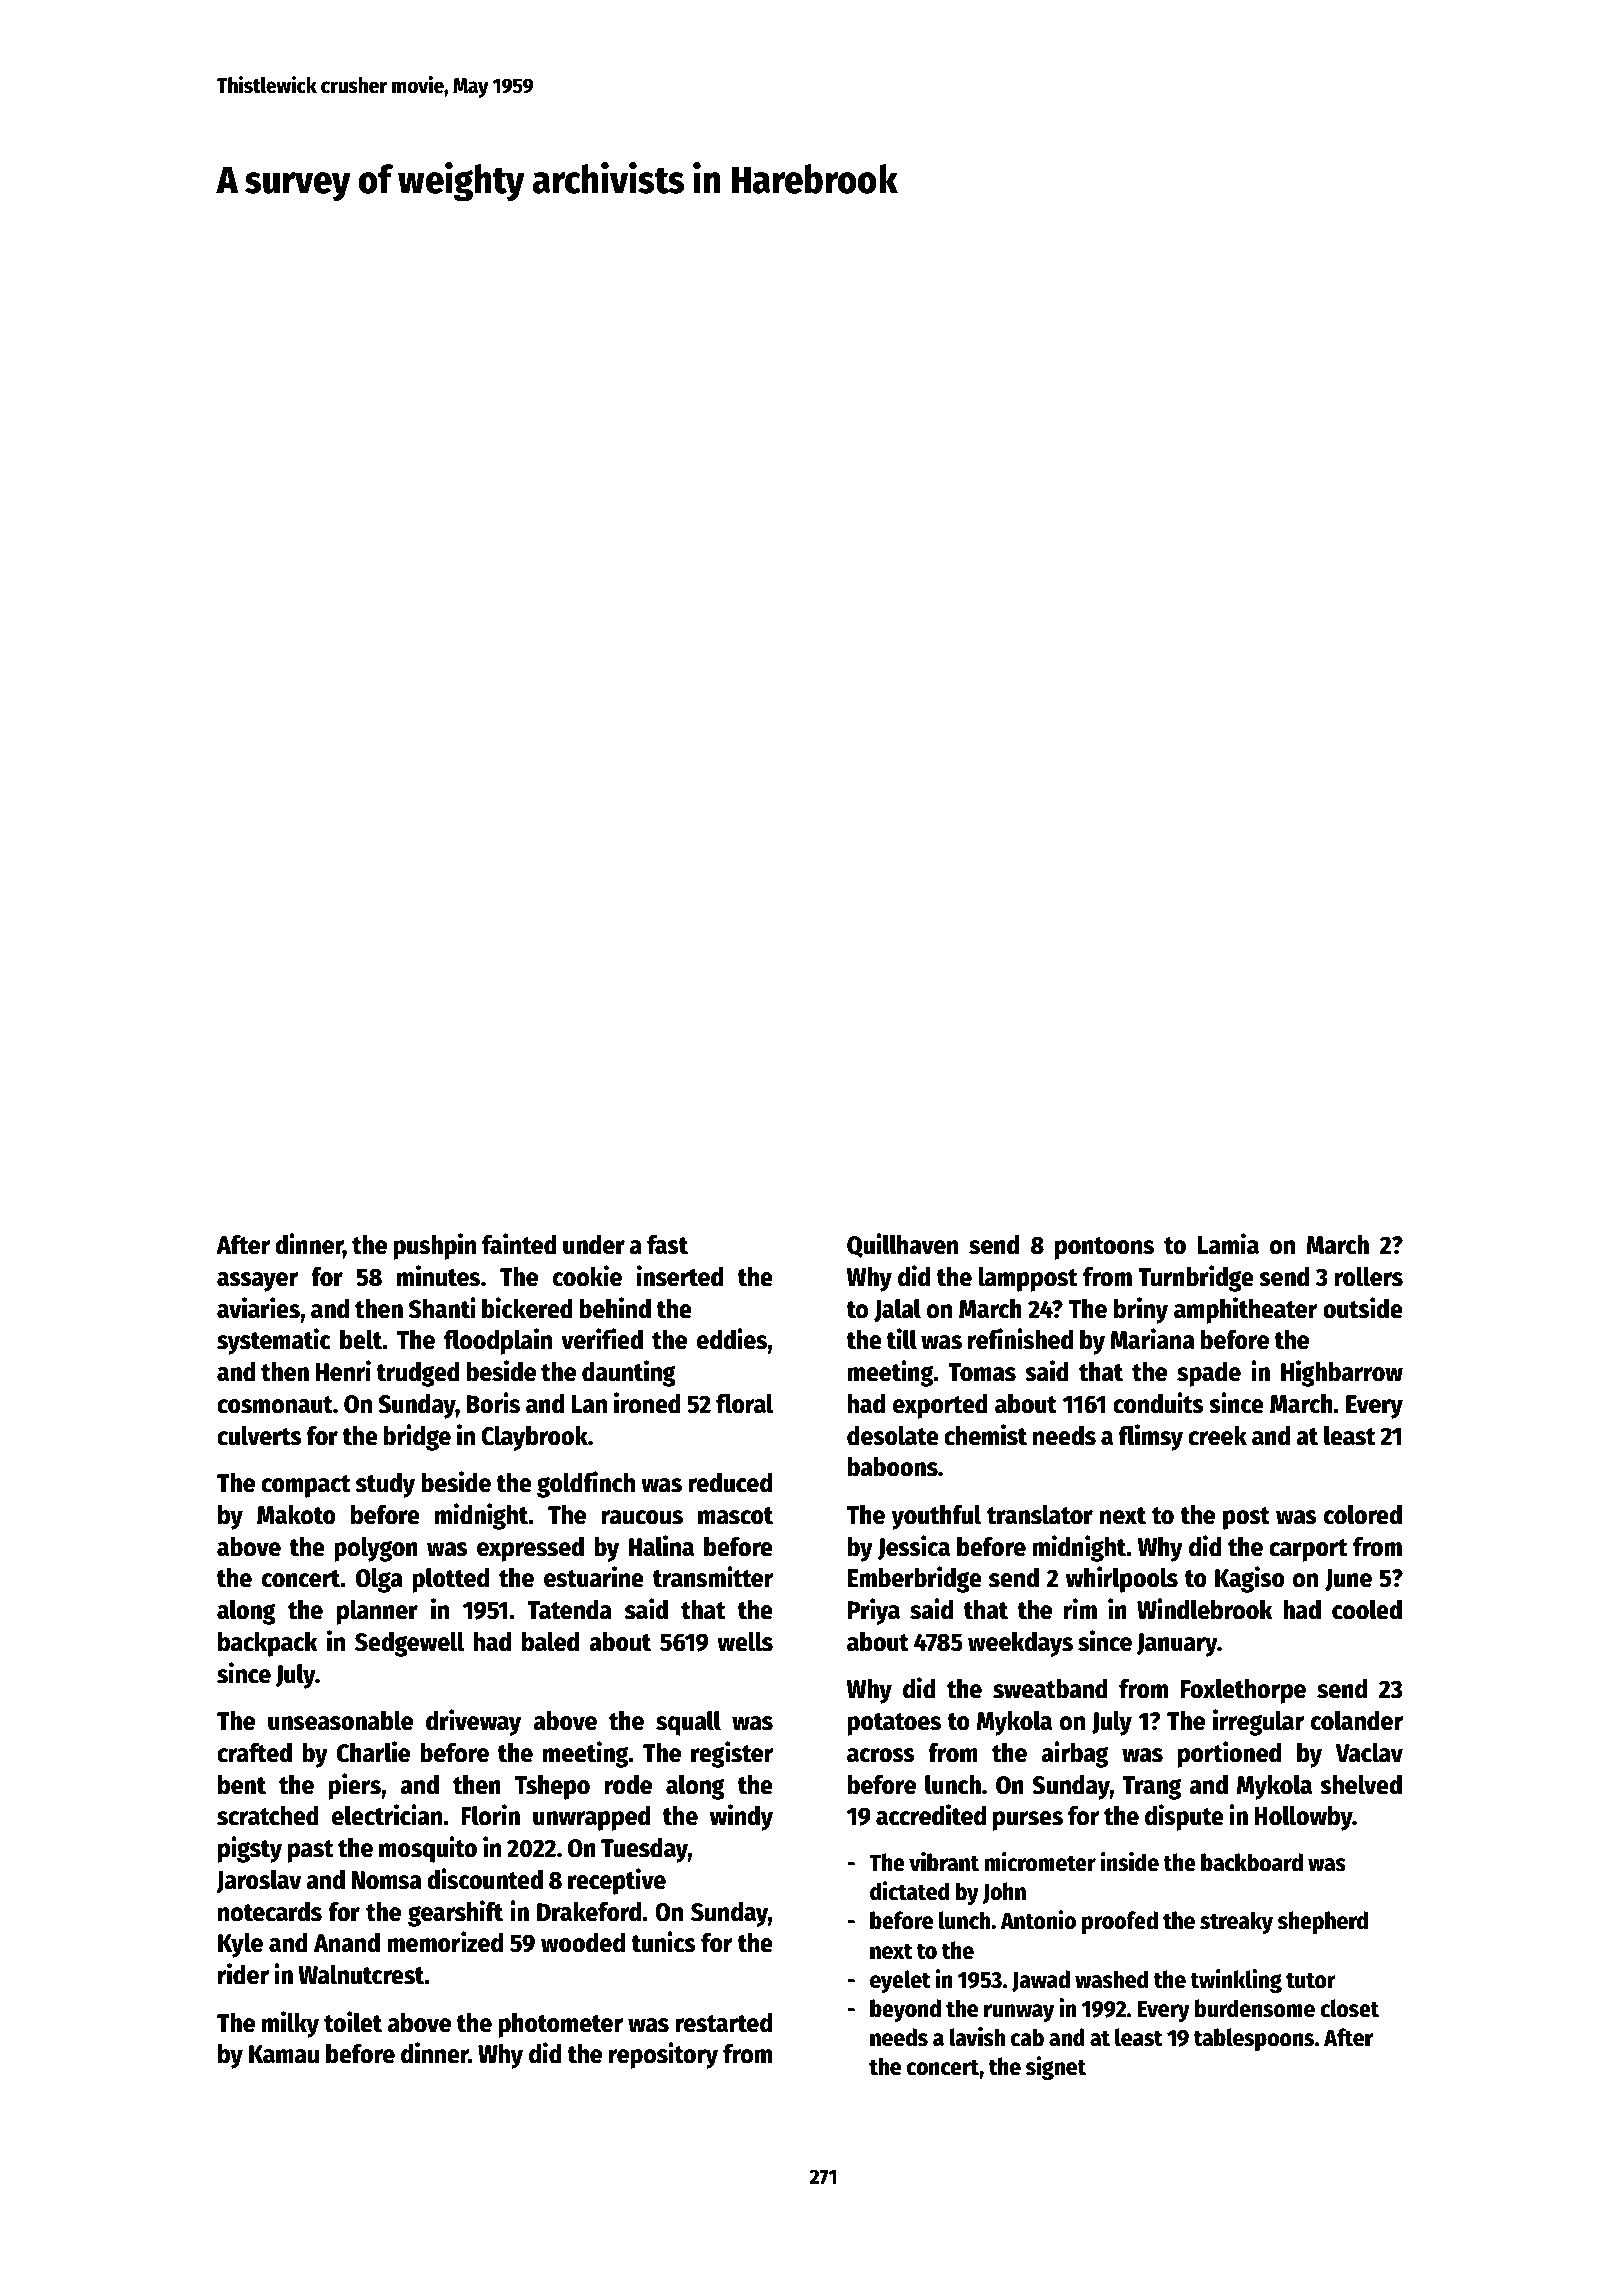 The image size is (1620, 2292). What do you see at coordinates (1111, 1979) in the screenshot?
I see `washed` at bounding box center [1111, 1979].
